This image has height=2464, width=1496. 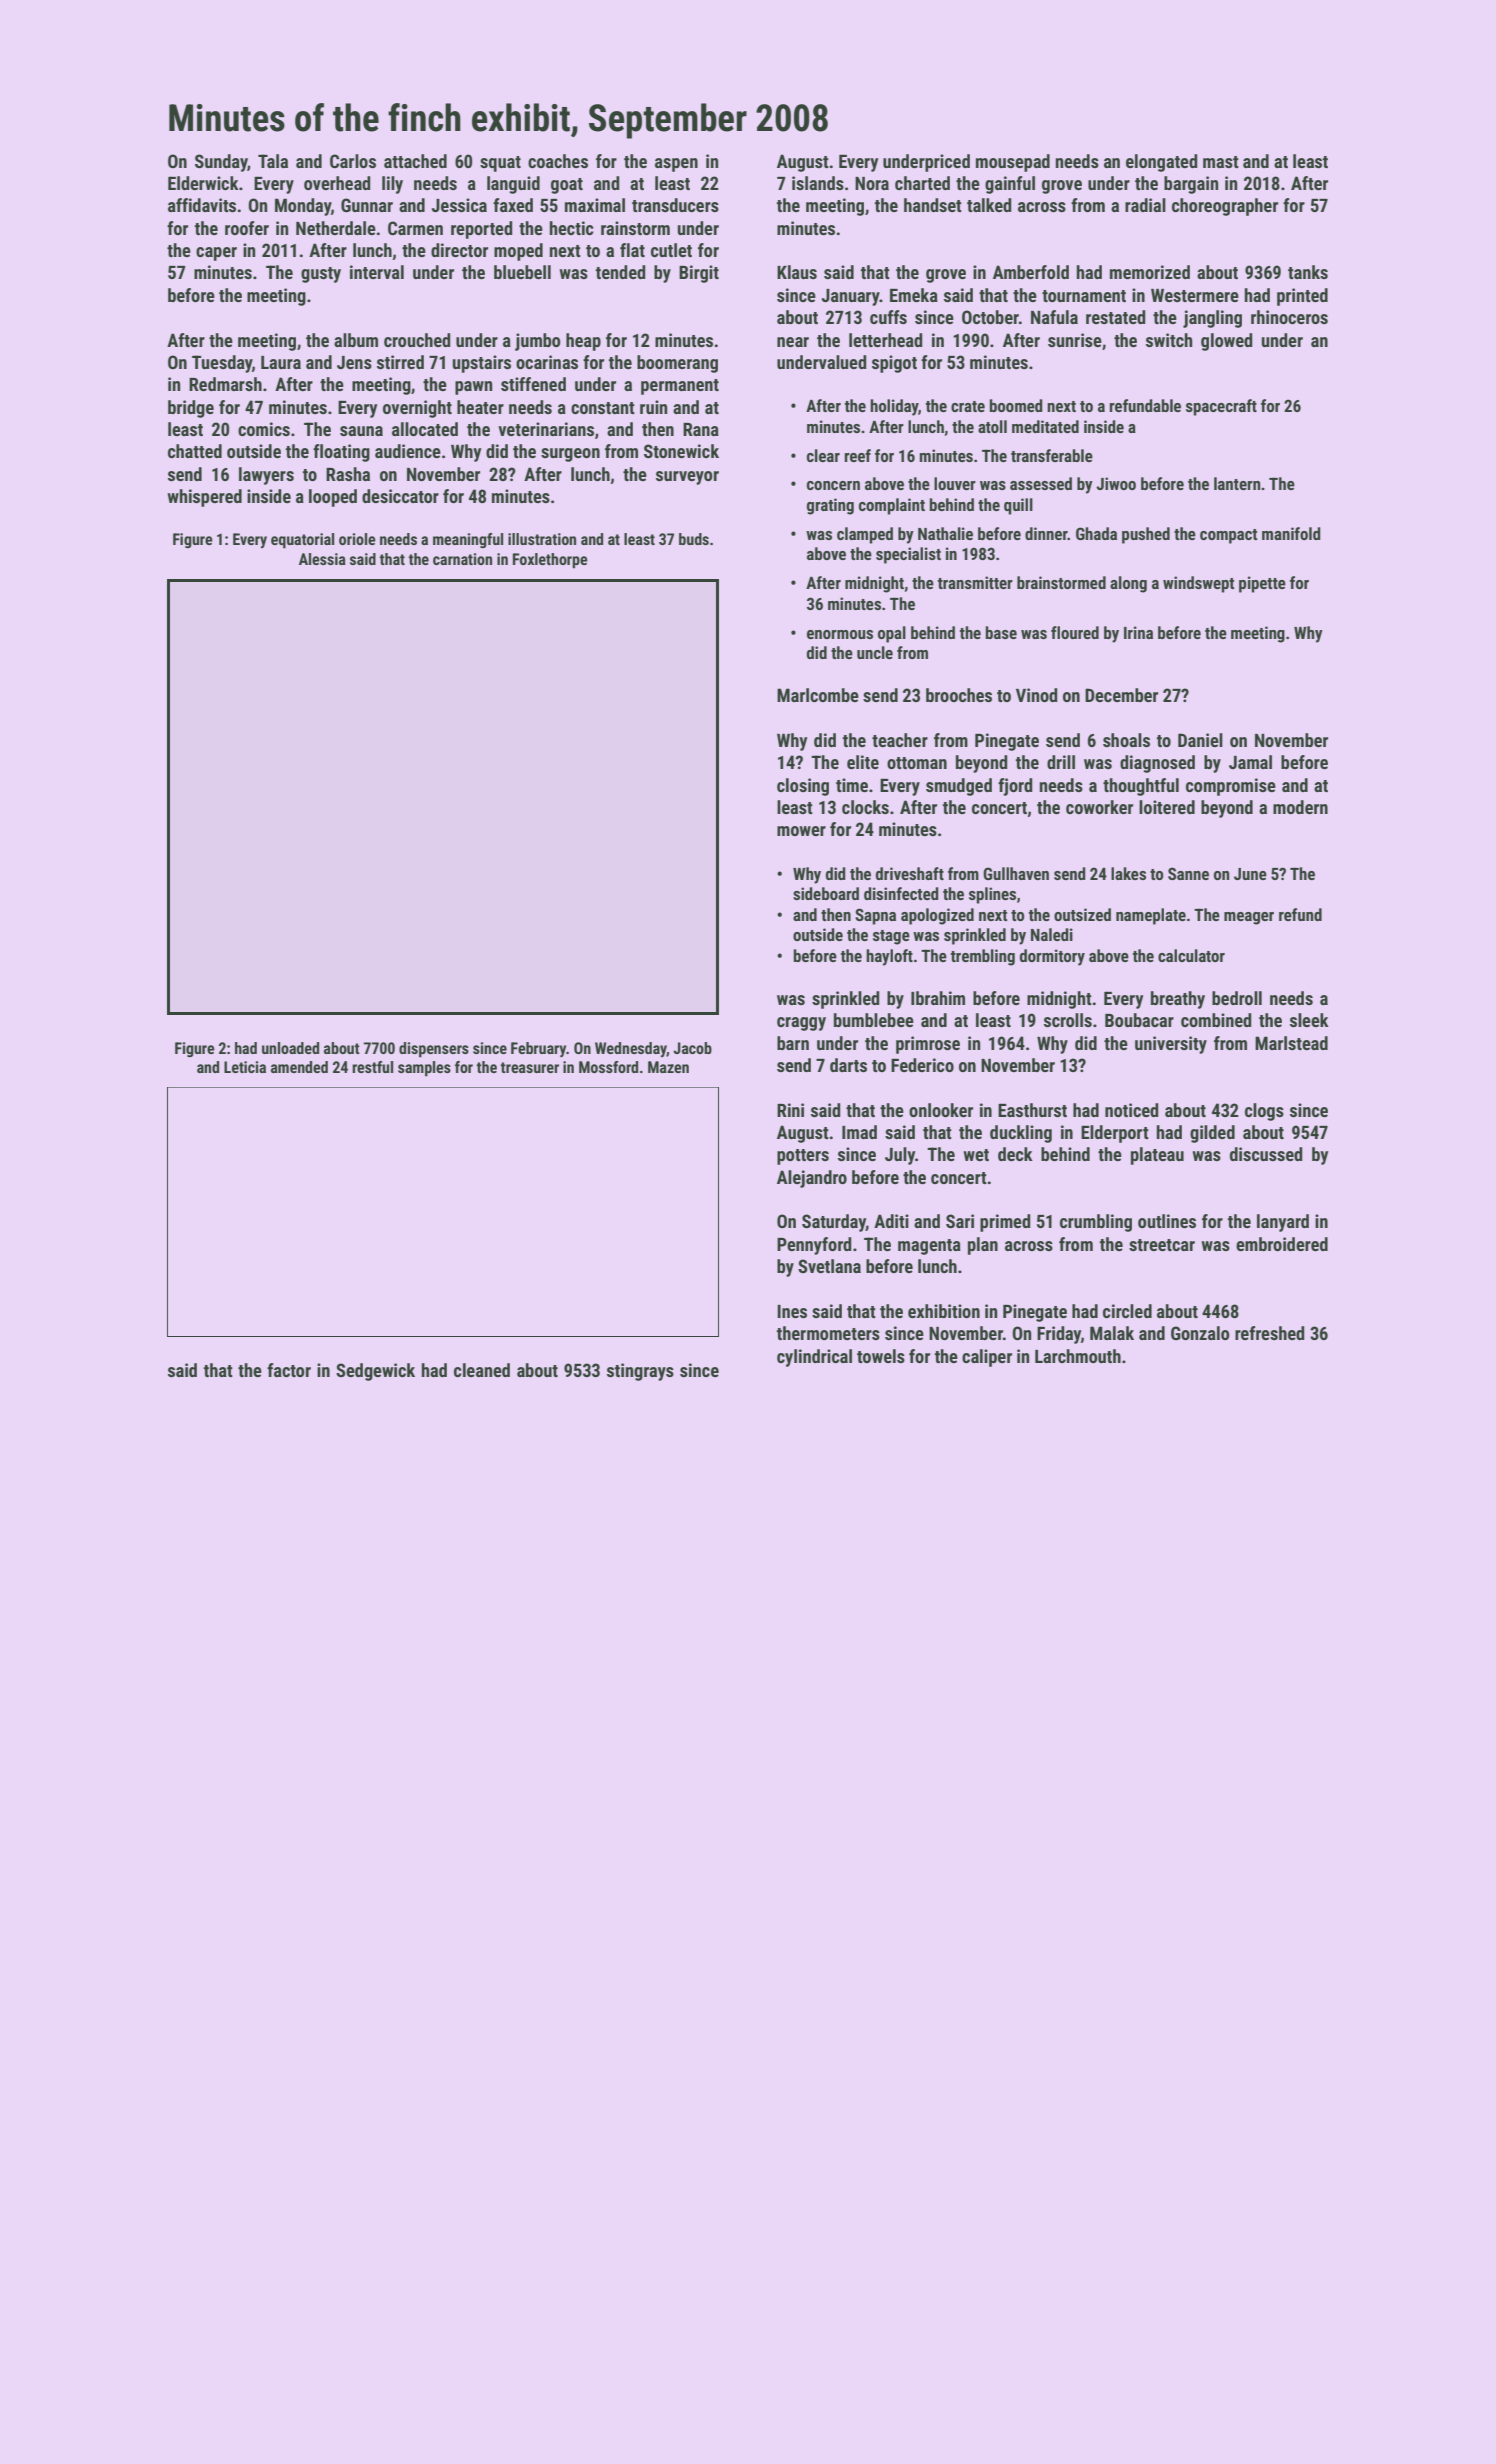 I want to click on Rasha, so click(x=348, y=474).
